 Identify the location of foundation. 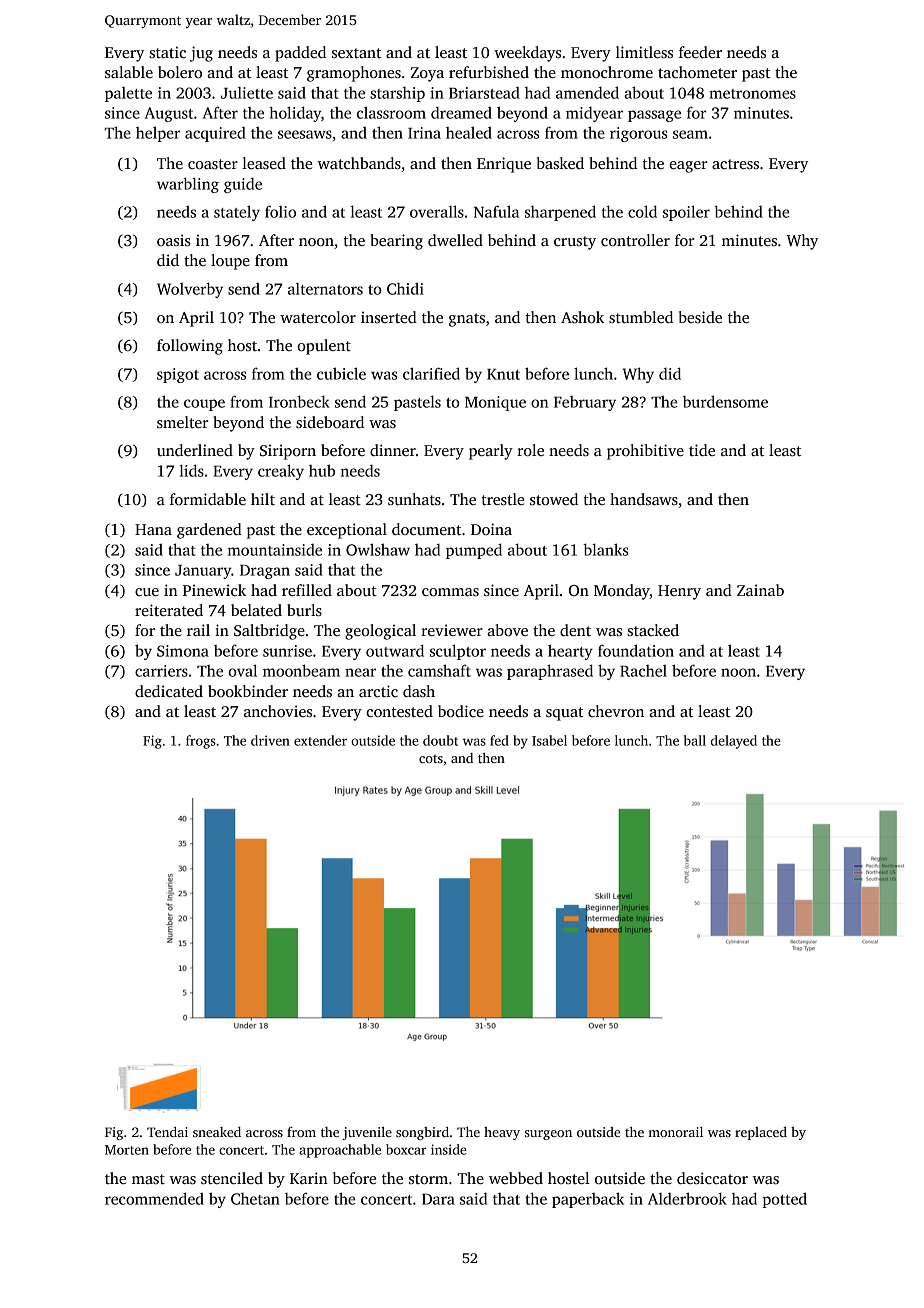
(636, 650).
